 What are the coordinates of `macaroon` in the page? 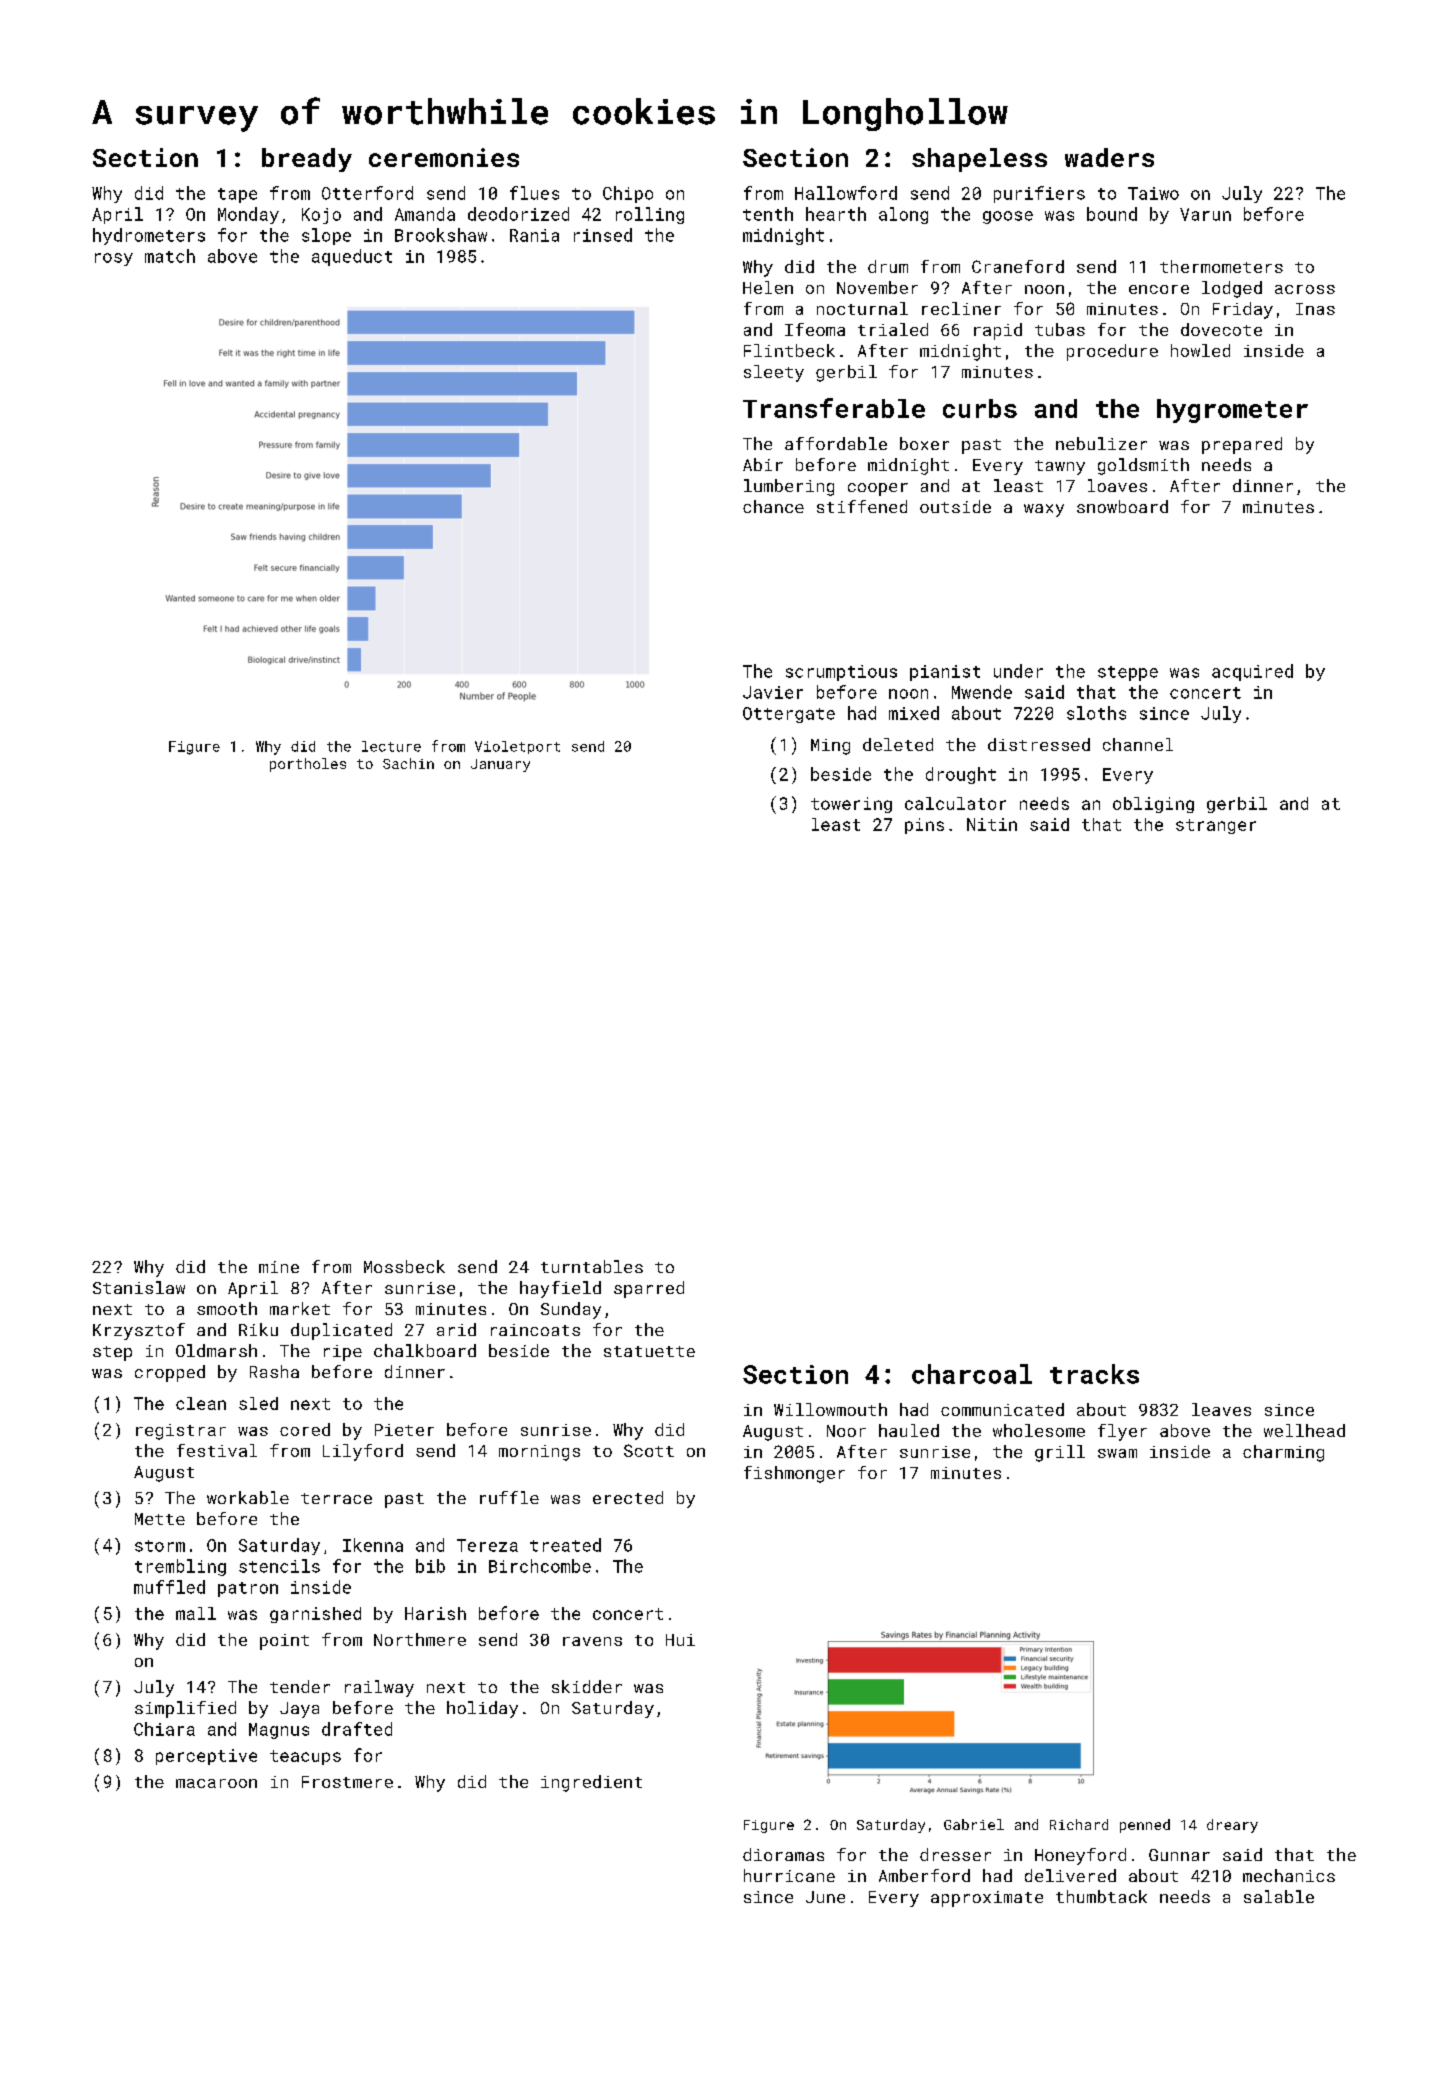 It's located at (216, 1783).
